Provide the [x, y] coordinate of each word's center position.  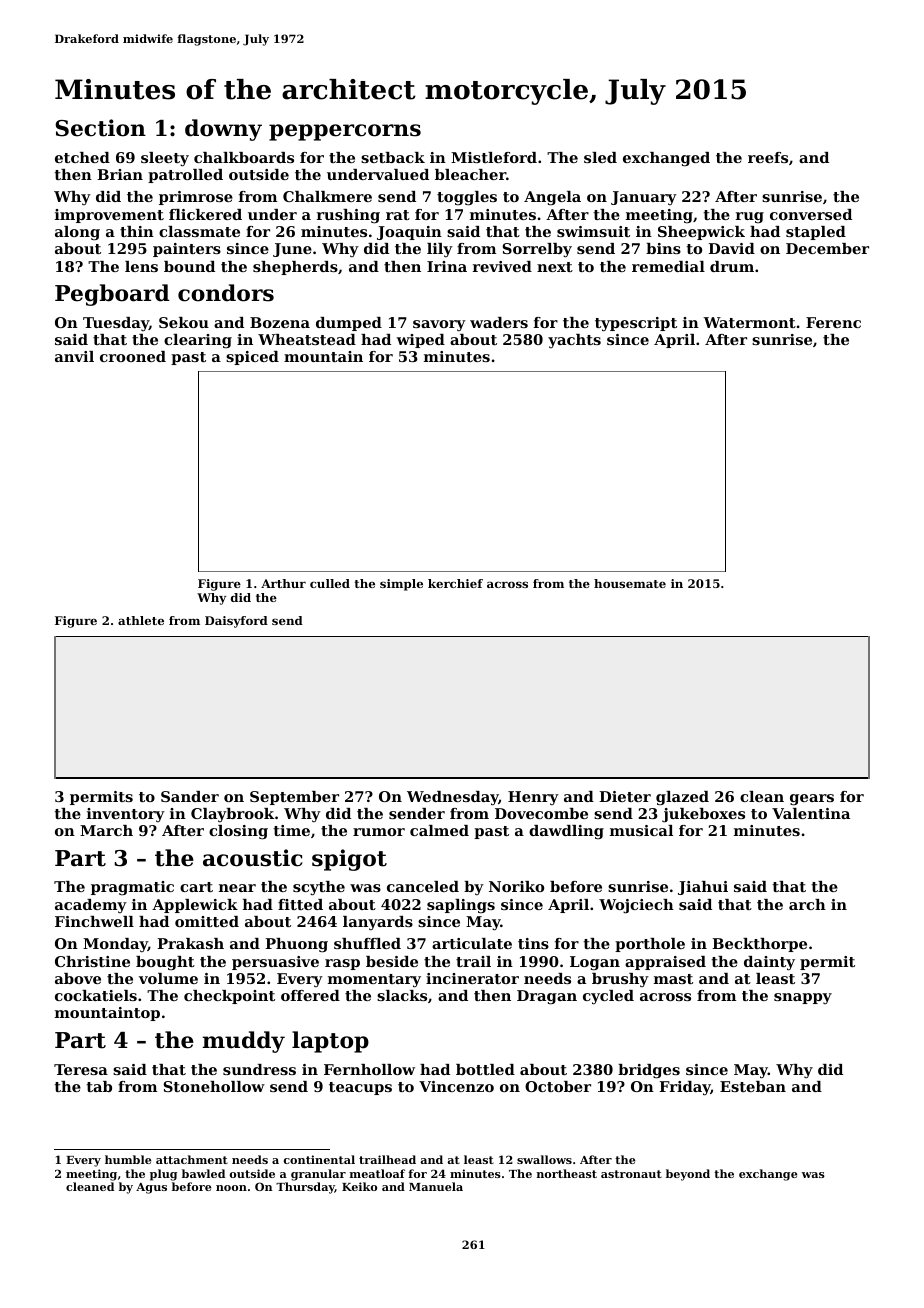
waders [499, 322]
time [291, 830]
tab [99, 1086]
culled [330, 583]
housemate [630, 583]
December [827, 248]
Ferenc [833, 322]
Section [100, 128]
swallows [544, 1159]
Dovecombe [541, 813]
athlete [141, 620]
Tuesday [116, 324]
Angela [552, 198]
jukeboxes [703, 815]
